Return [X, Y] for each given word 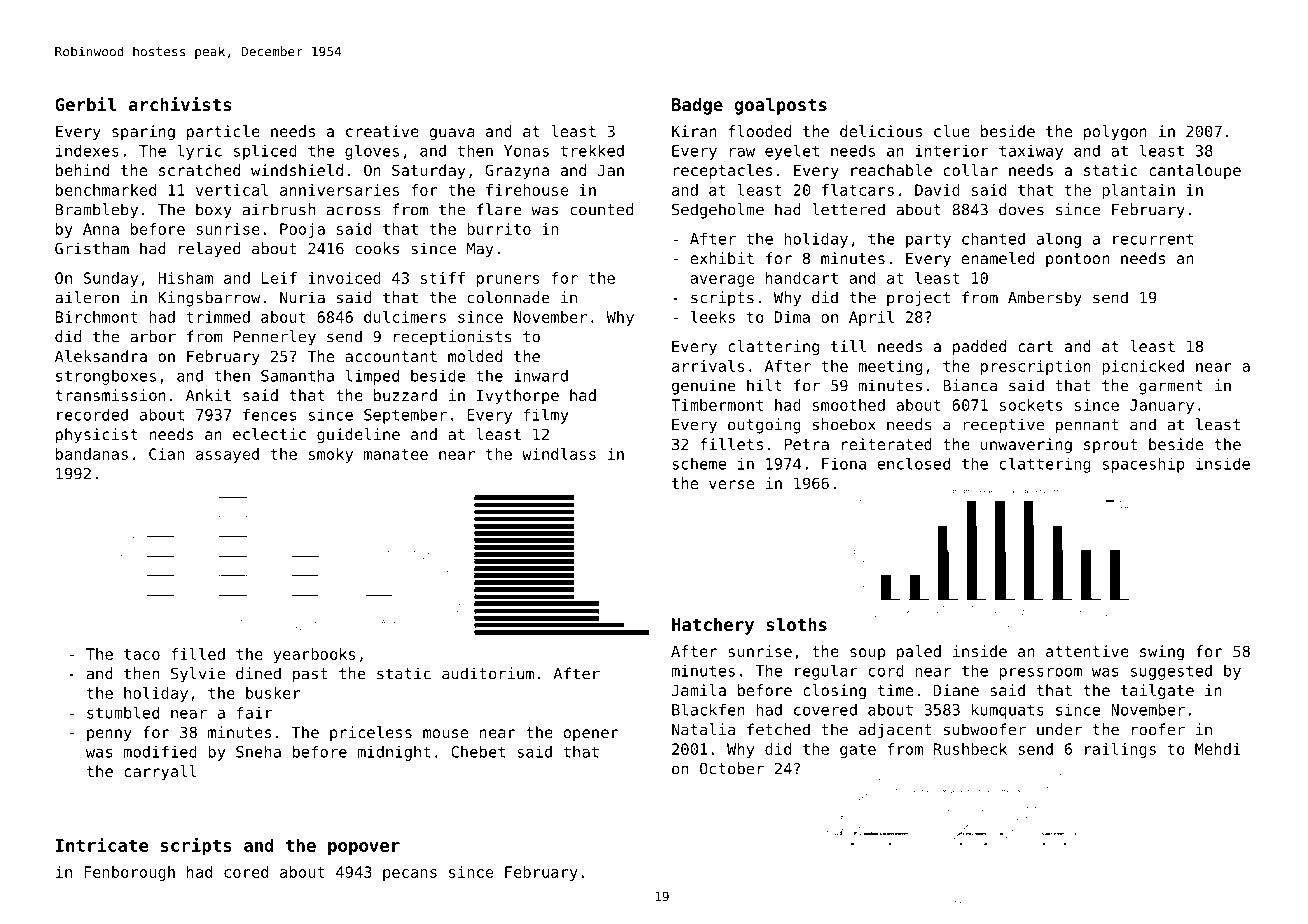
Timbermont [717, 405]
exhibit [722, 258]
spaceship [1144, 465]
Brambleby [97, 211]
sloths [797, 624]
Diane [956, 690]
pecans [410, 875]
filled [198, 654]
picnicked [1143, 367]
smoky [331, 455]
